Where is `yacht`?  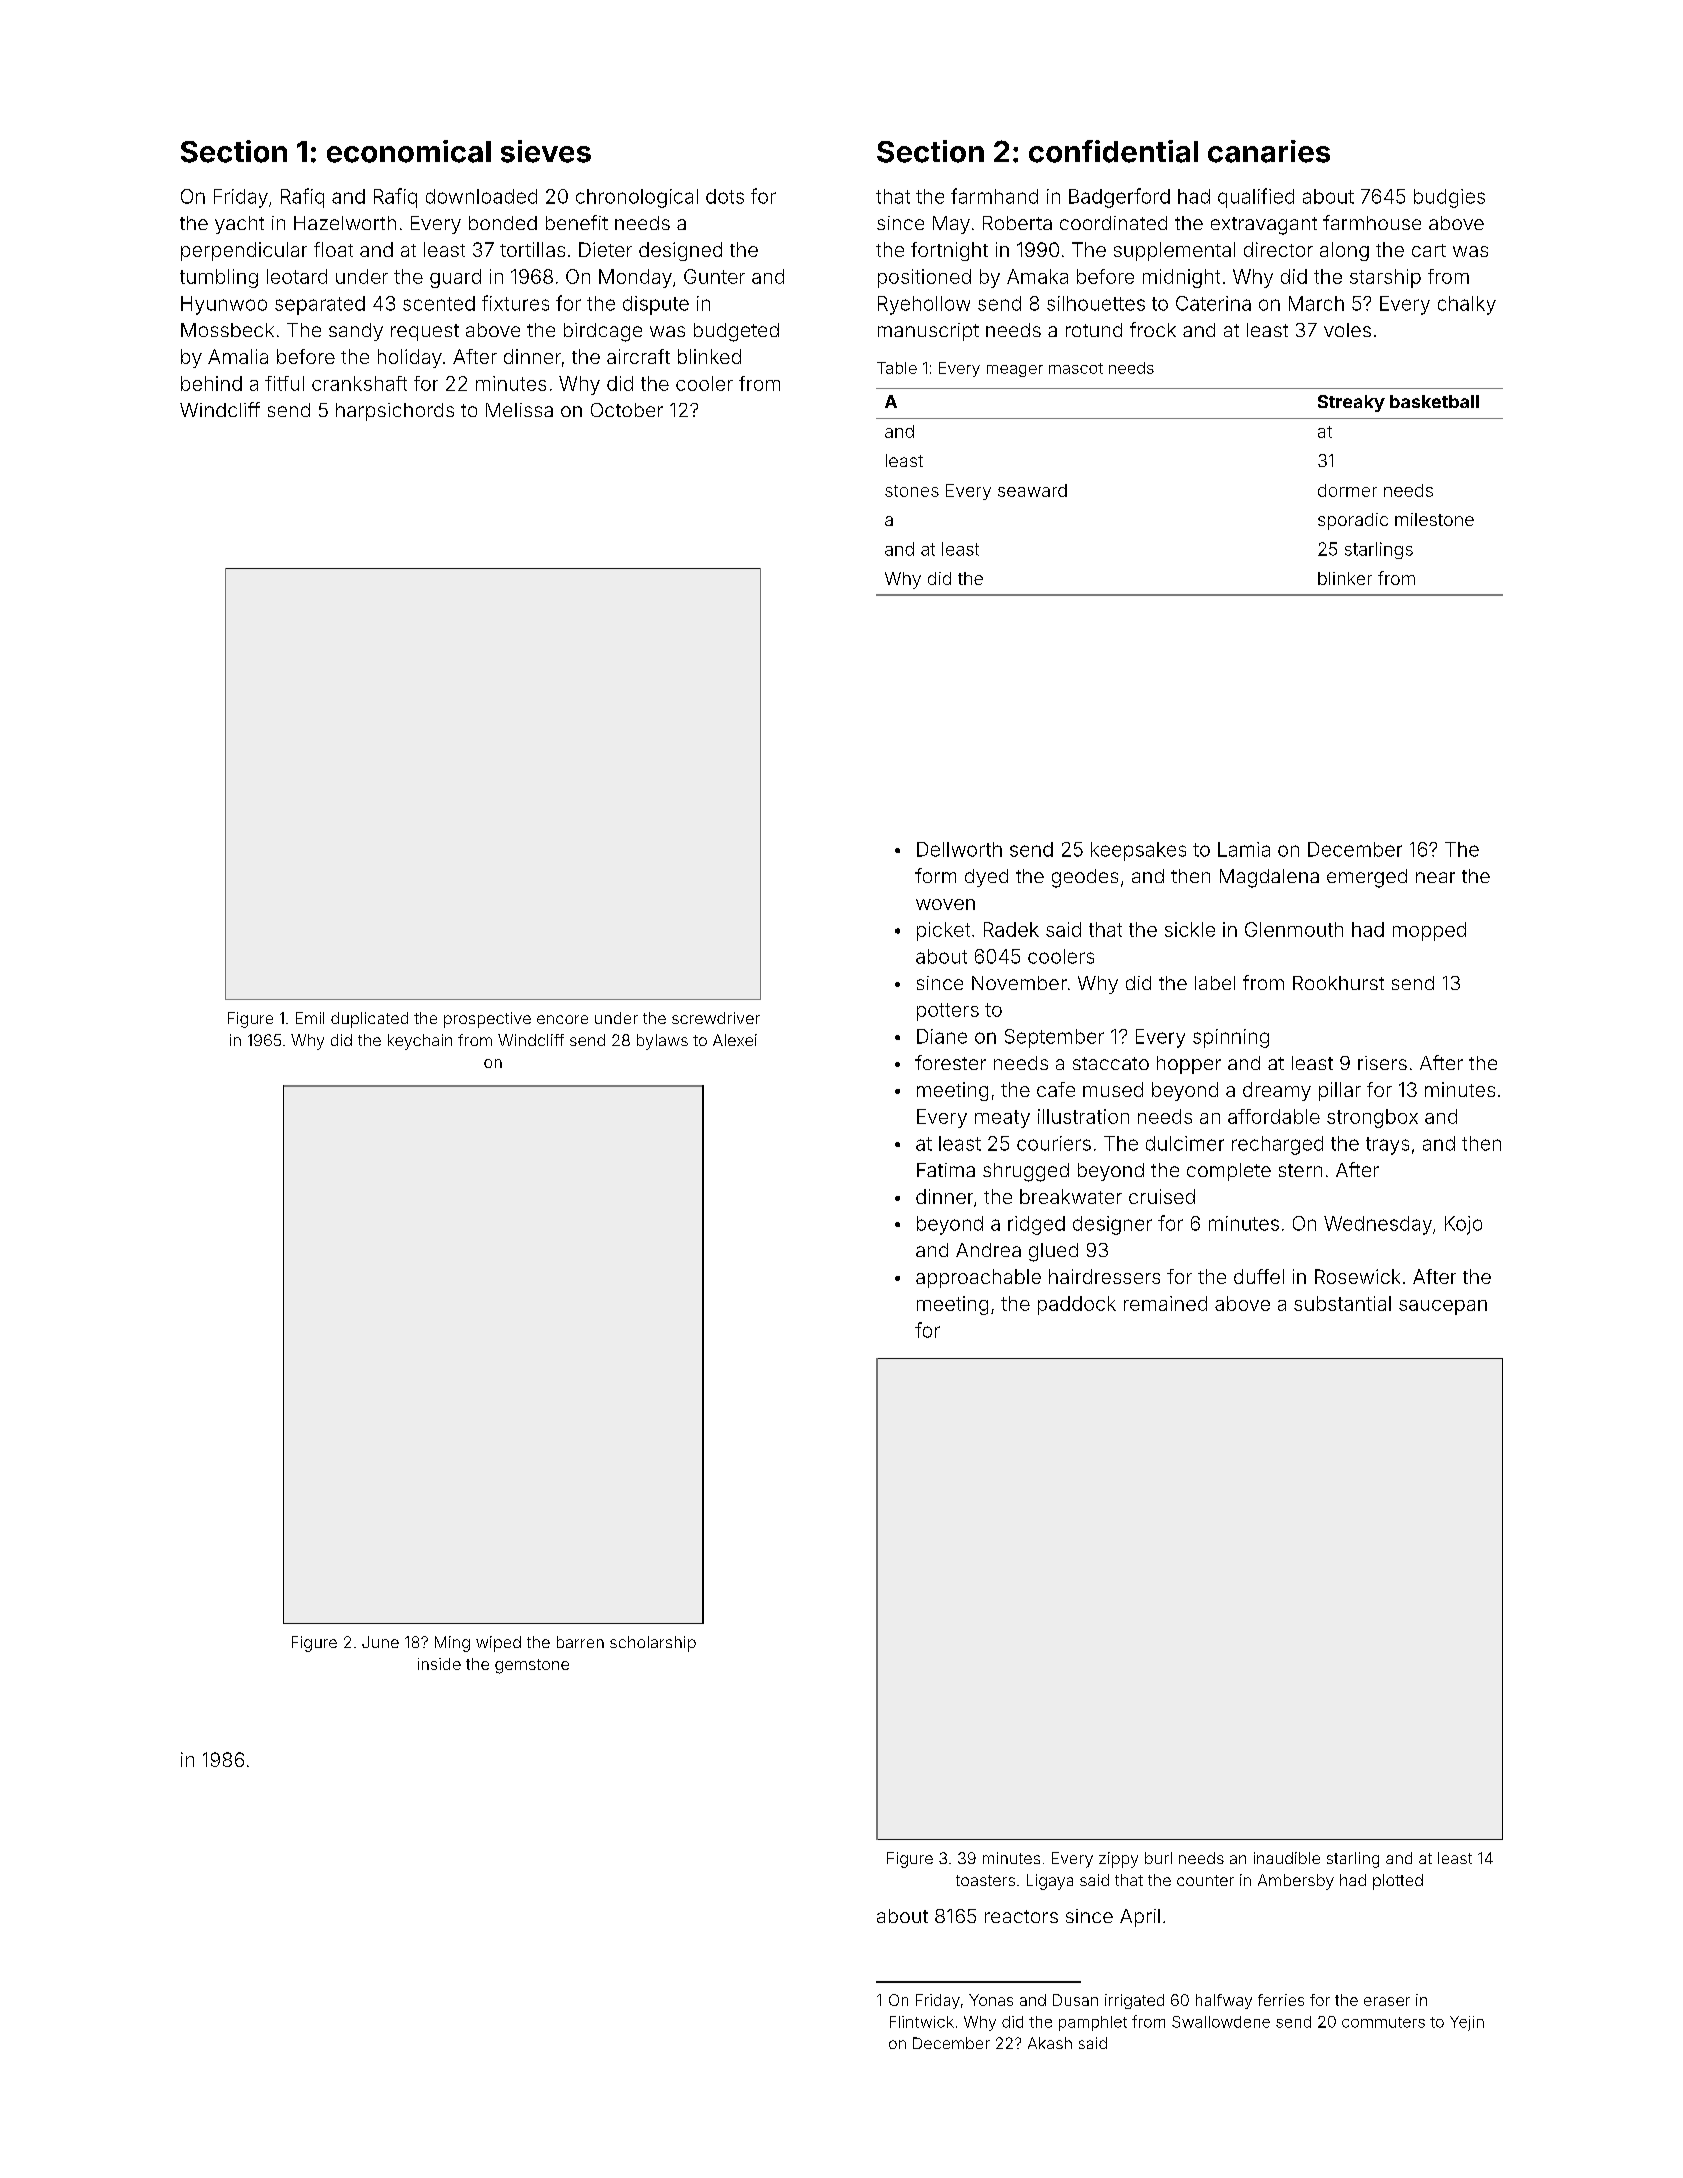
yacht is located at coordinates (239, 225).
